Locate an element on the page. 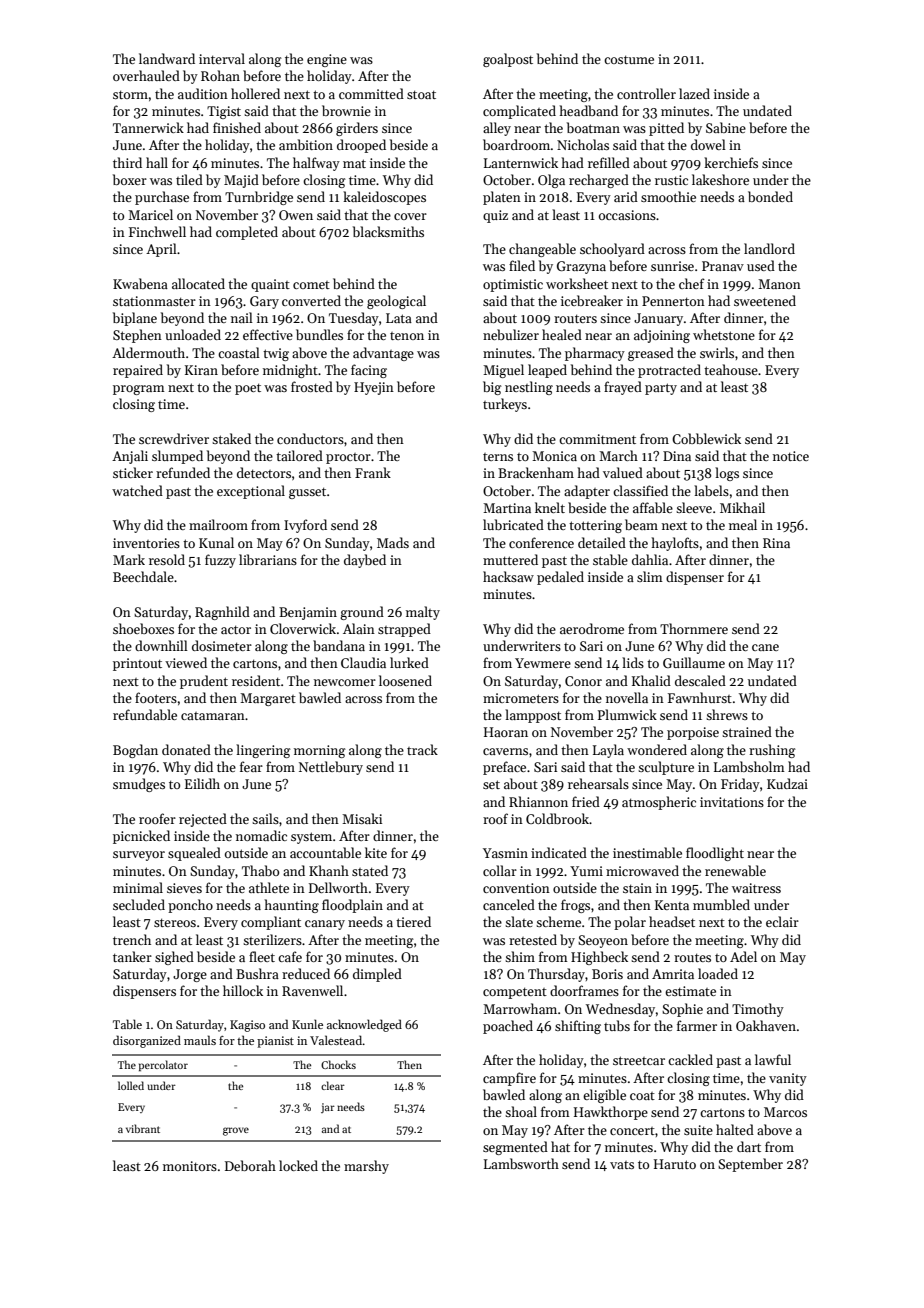 This image has width=924, height=1308. biplane is located at coordinates (135, 319).
